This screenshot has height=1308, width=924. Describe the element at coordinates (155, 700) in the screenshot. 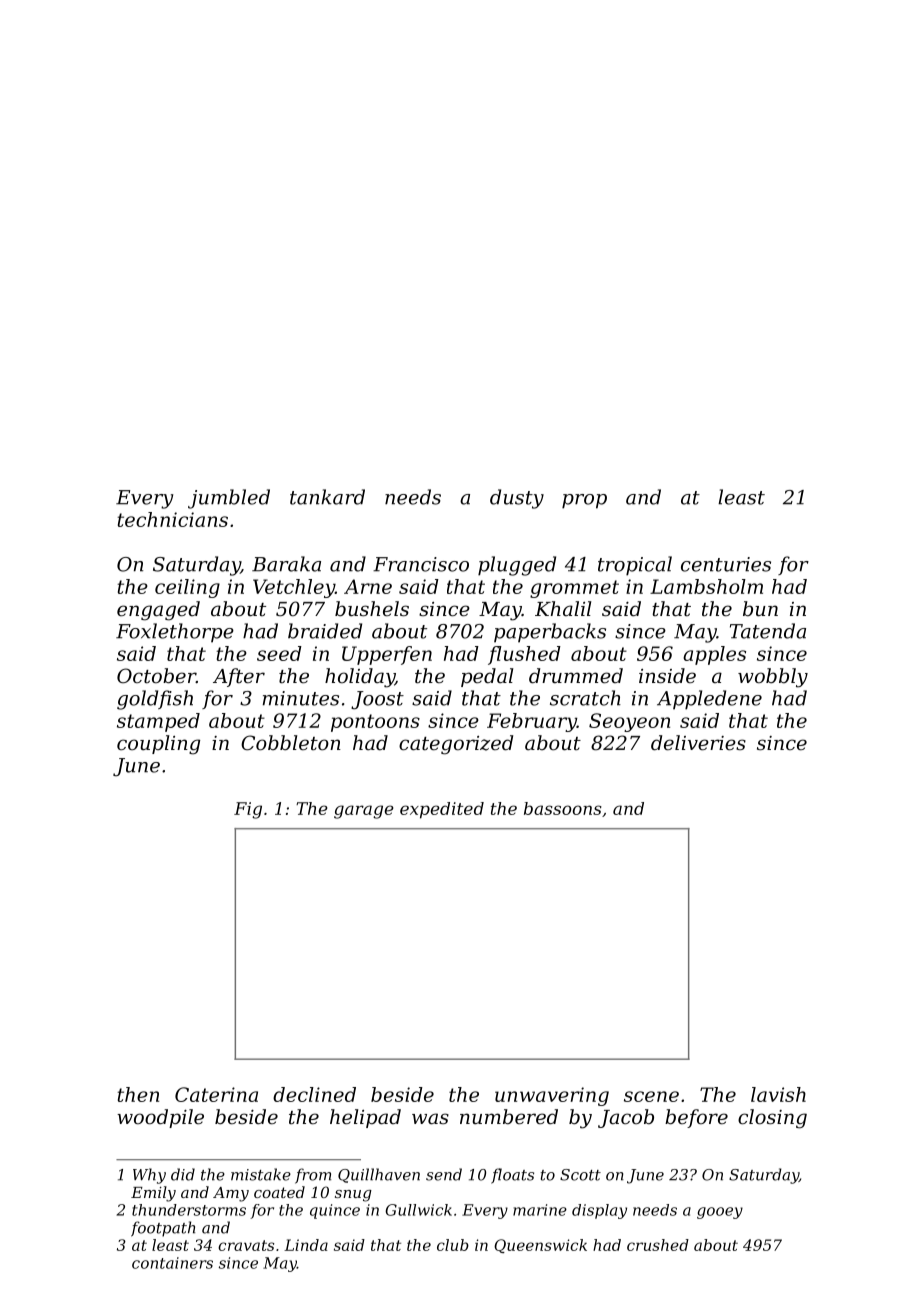

I see `goldfish` at that location.
